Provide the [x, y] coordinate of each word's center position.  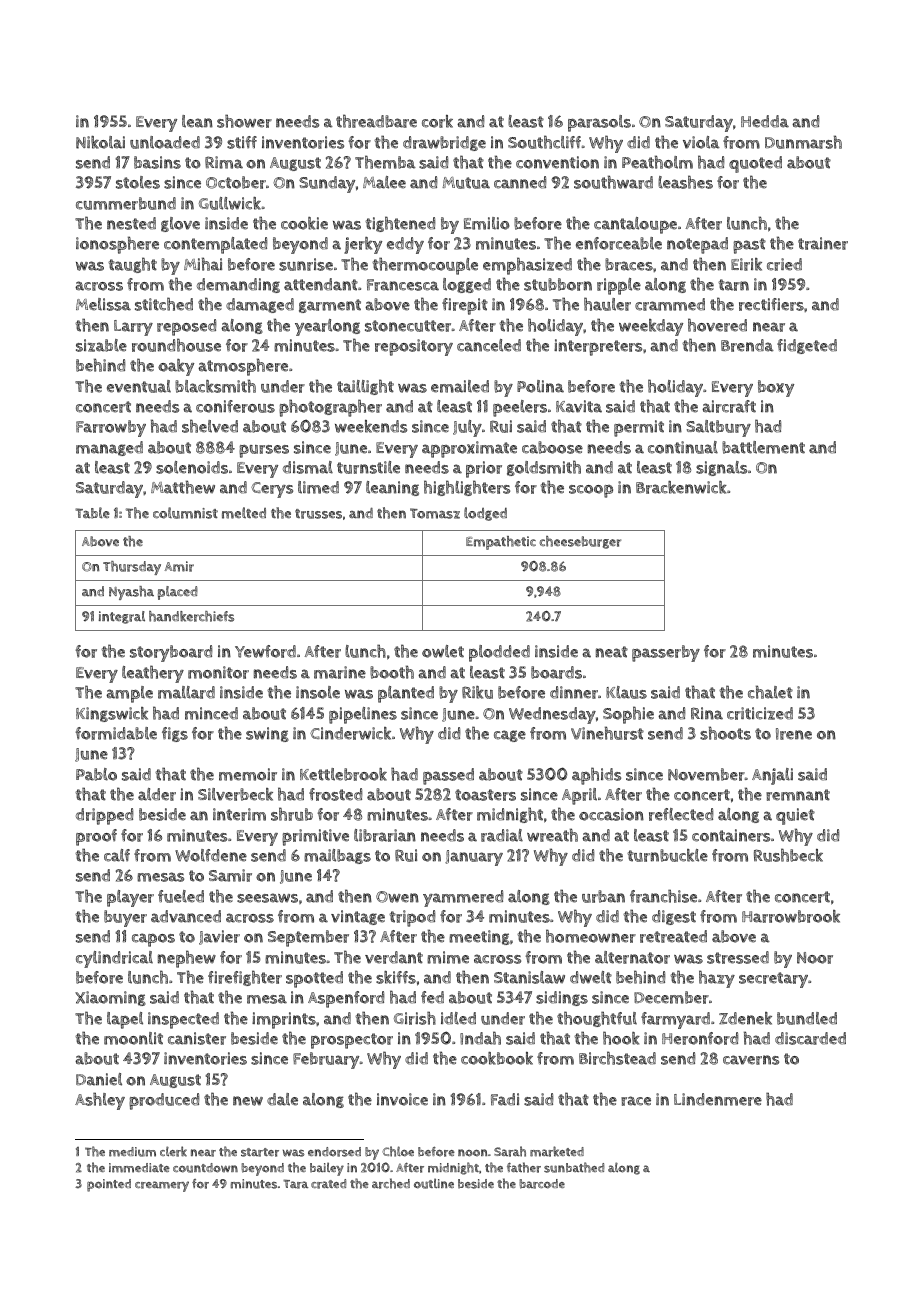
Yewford [265, 651]
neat [612, 652]
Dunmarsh [803, 142]
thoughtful [597, 1019]
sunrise [306, 264]
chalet [770, 692]
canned [520, 182]
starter [260, 1152]
